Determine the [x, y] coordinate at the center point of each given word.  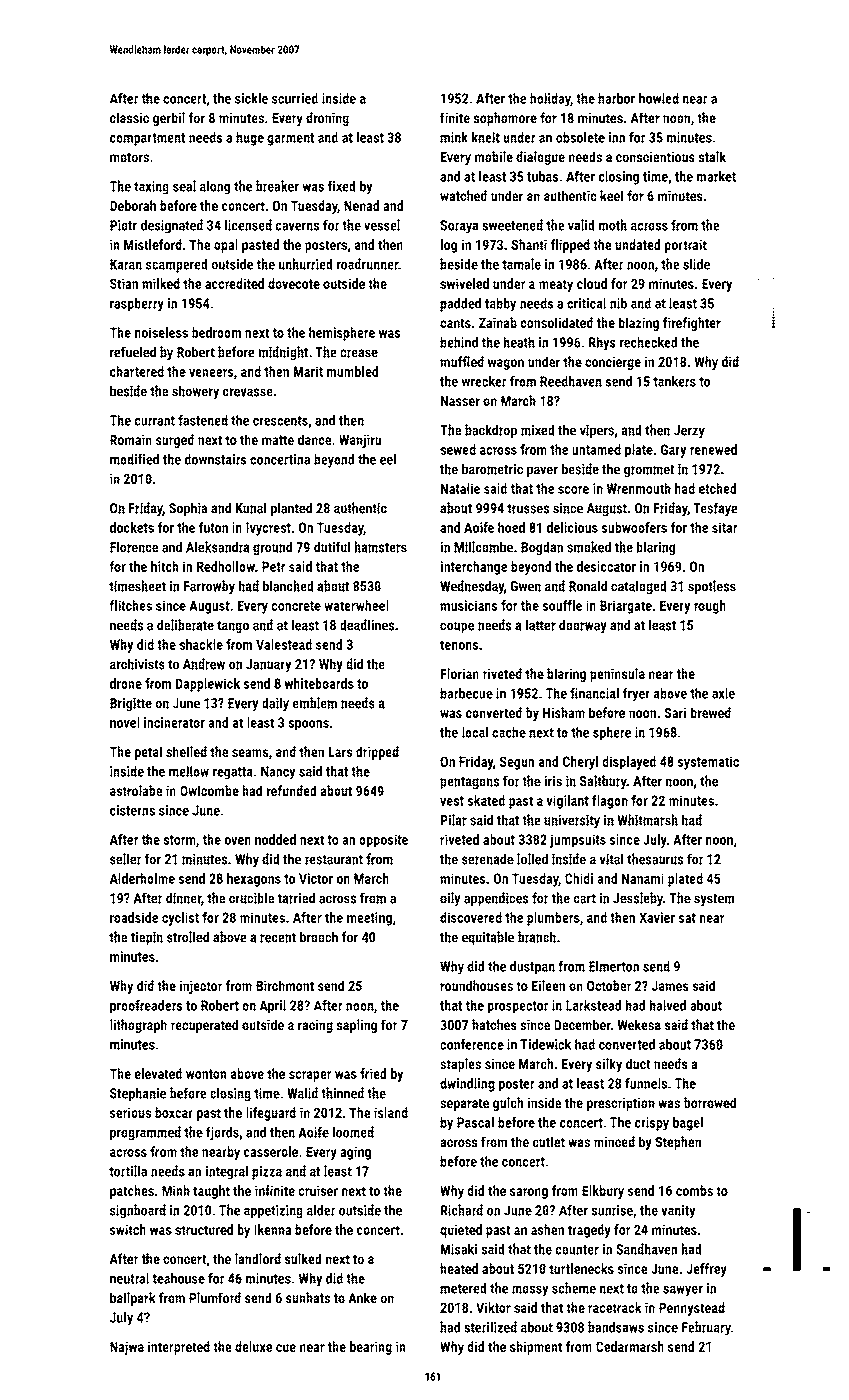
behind [459, 342]
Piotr [123, 225]
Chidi [579, 878]
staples [460, 1065]
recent [278, 938]
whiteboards [319, 683]
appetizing [273, 1212]
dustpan [532, 968]
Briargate [626, 607]
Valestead [284, 644]
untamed [596, 449]
